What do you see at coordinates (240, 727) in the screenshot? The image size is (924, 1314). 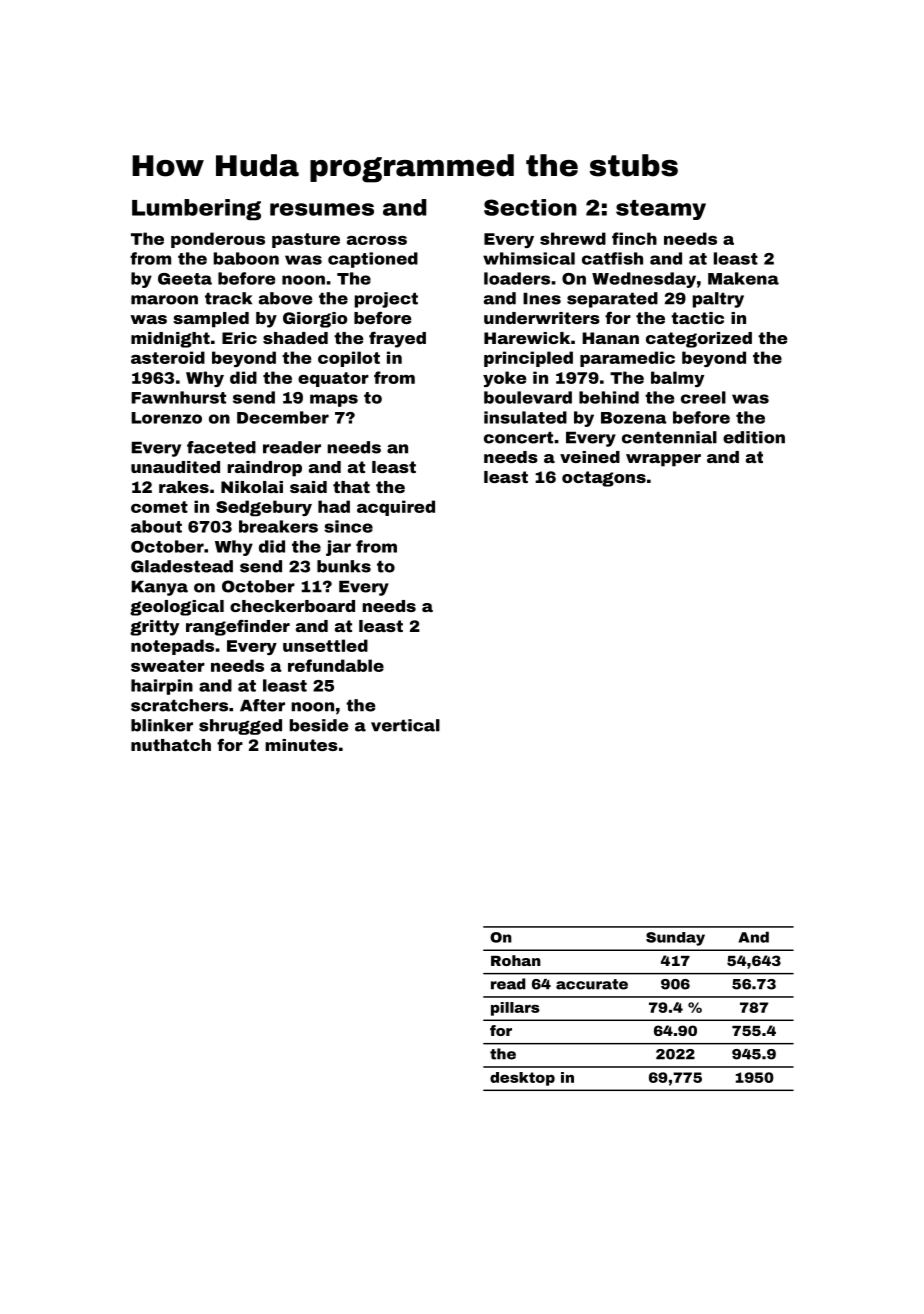 I see `shrugged` at bounding box center [240, 727].
